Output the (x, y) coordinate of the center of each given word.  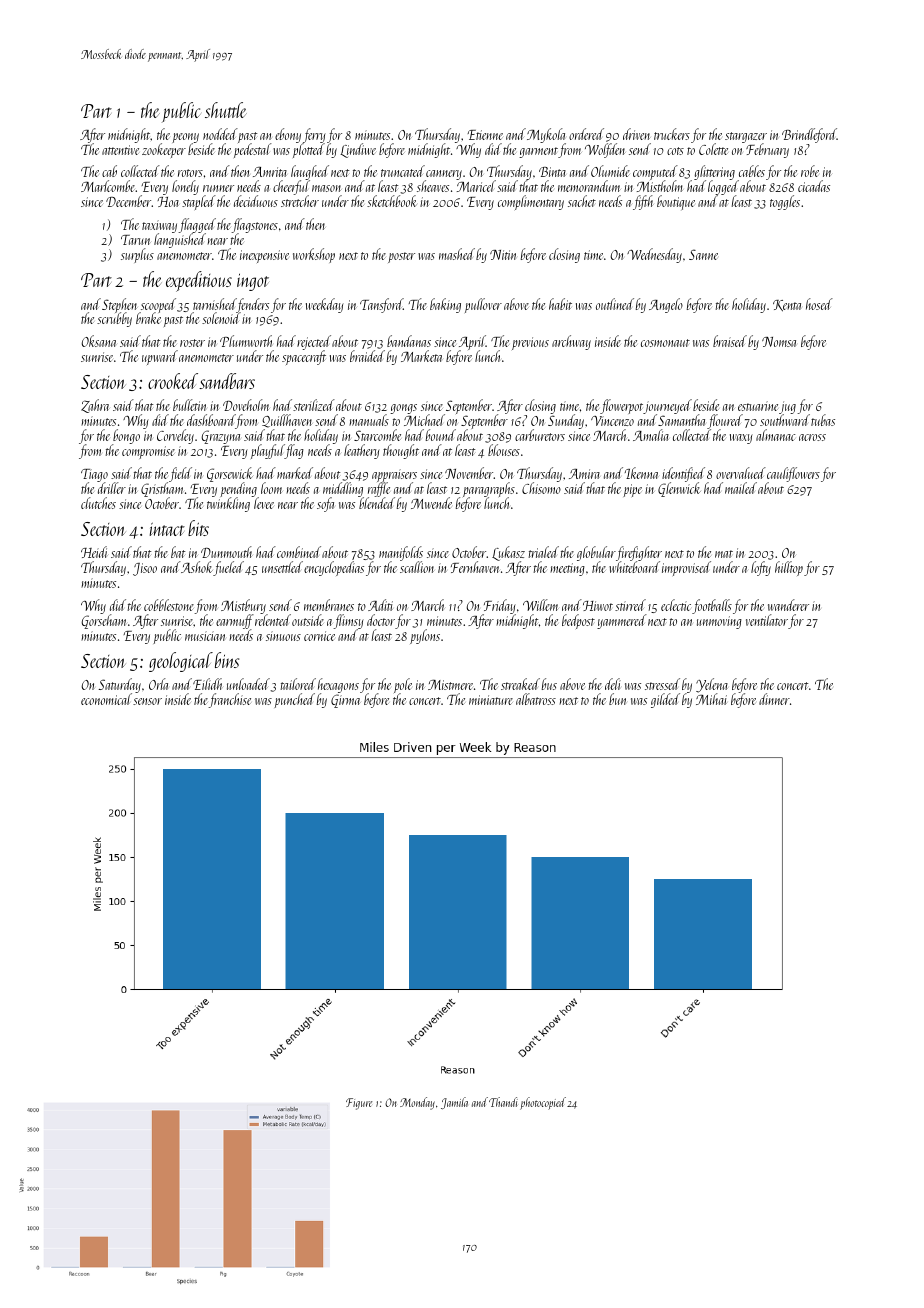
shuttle (226, 110)
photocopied (543, 1103)
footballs (712, 606)
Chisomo (541, 488)
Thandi (503, 1102)
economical (106, 699)
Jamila (454, 1103)
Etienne (485, 135)
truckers (672, 134)
